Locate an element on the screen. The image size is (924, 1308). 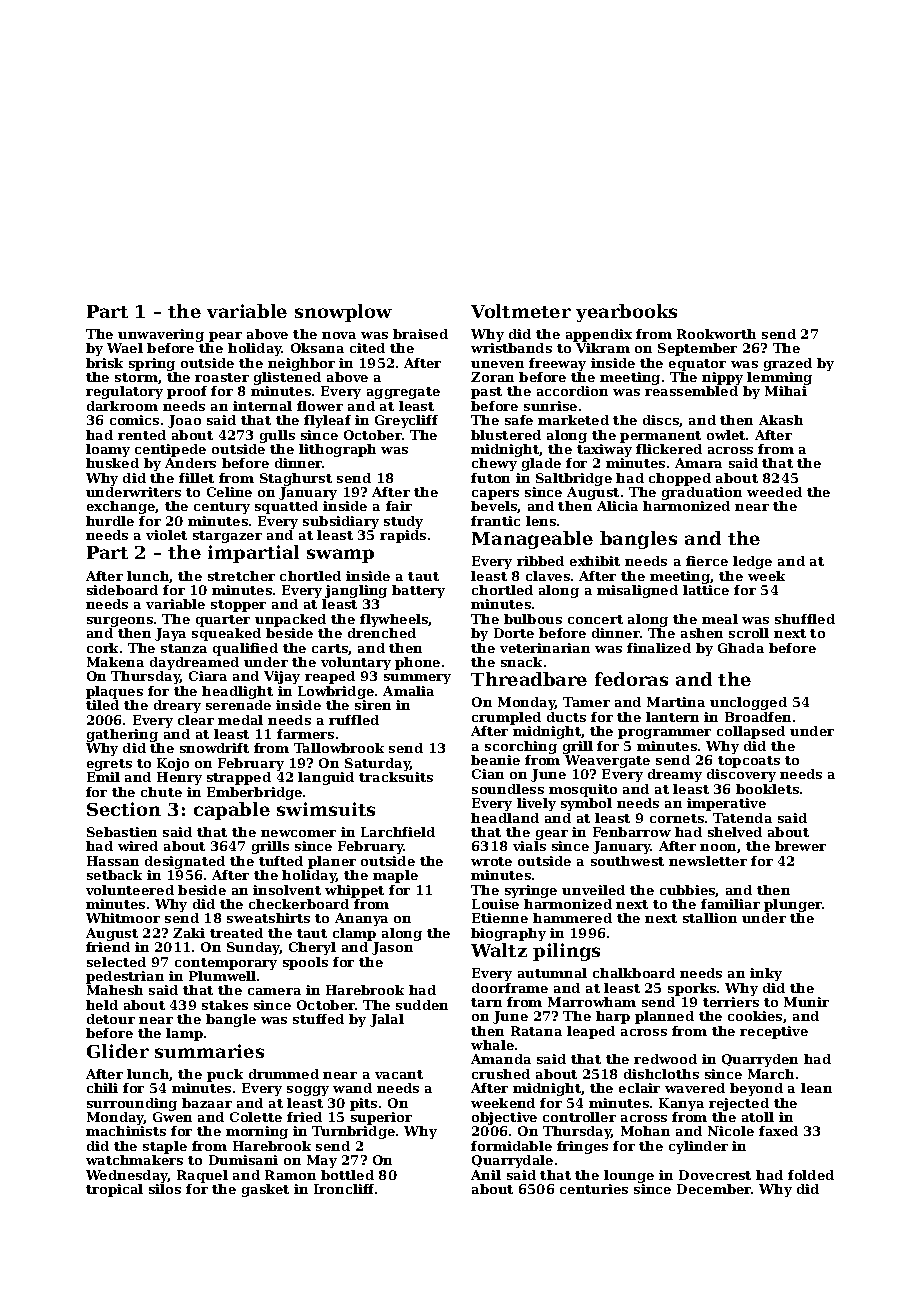
tropical is located at coordinates (114, 1190).
